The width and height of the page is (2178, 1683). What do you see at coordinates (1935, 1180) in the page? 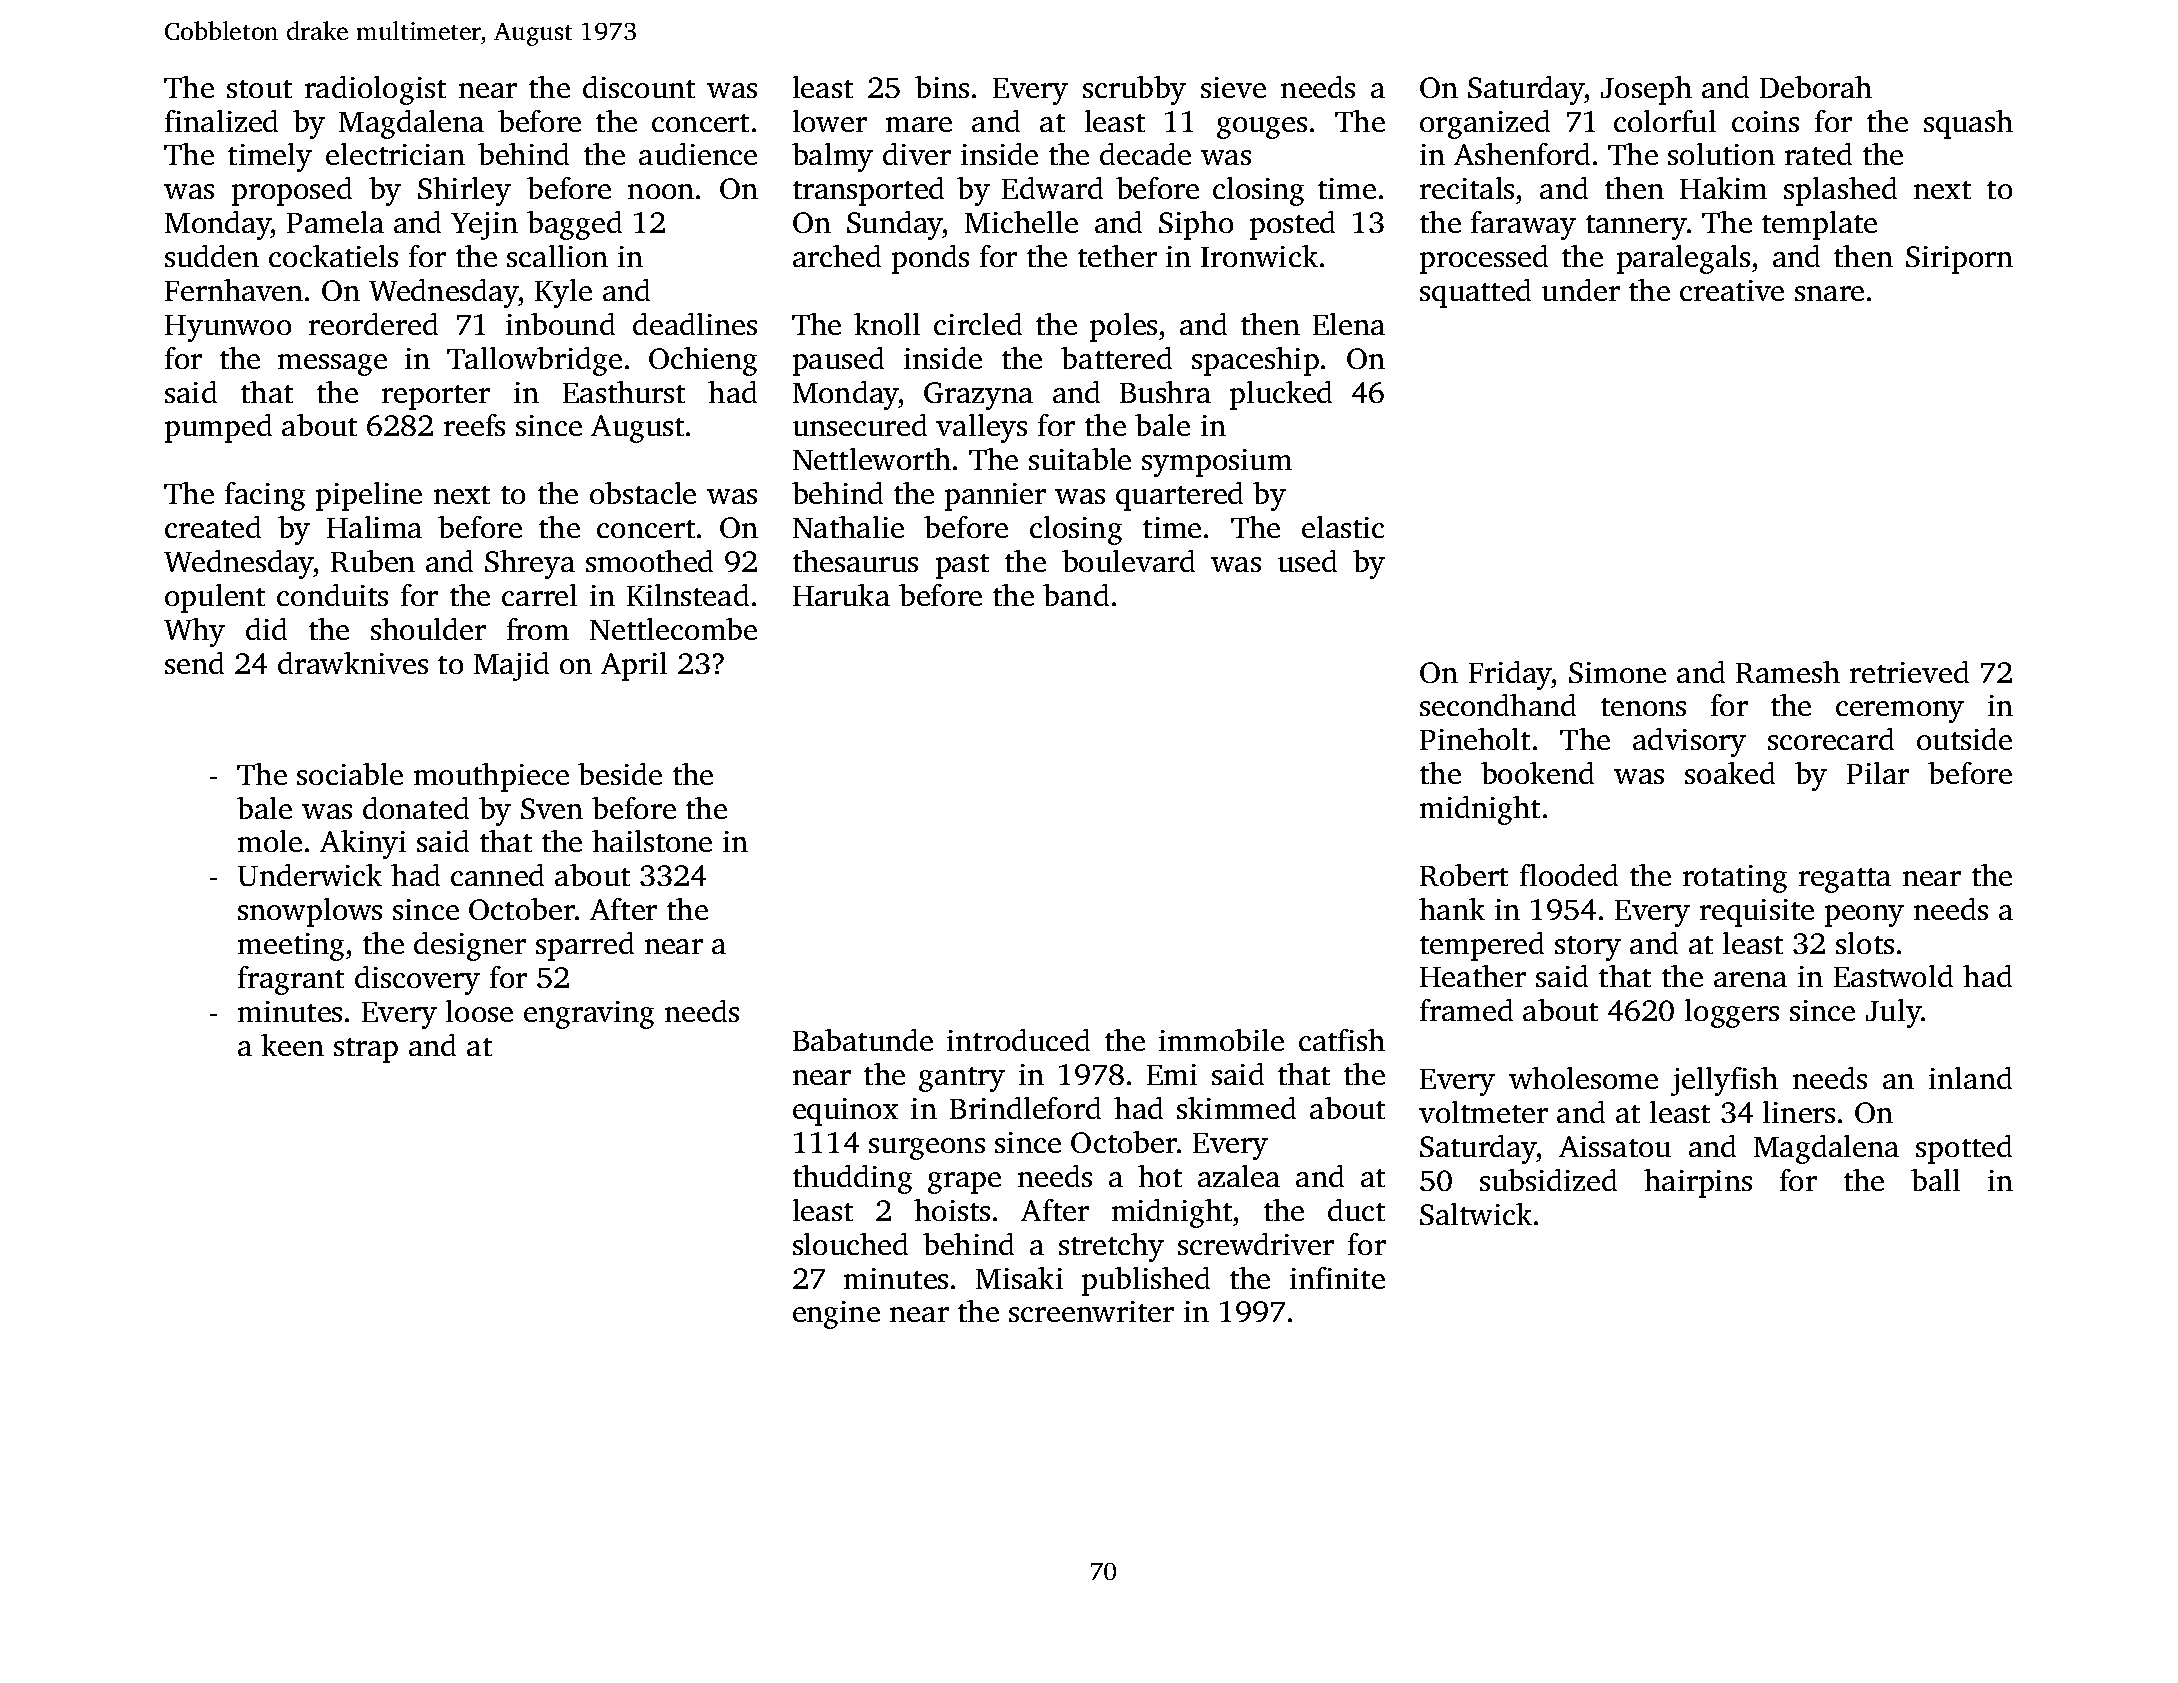
I see `ball` at bounding box center [1935, 1180].
